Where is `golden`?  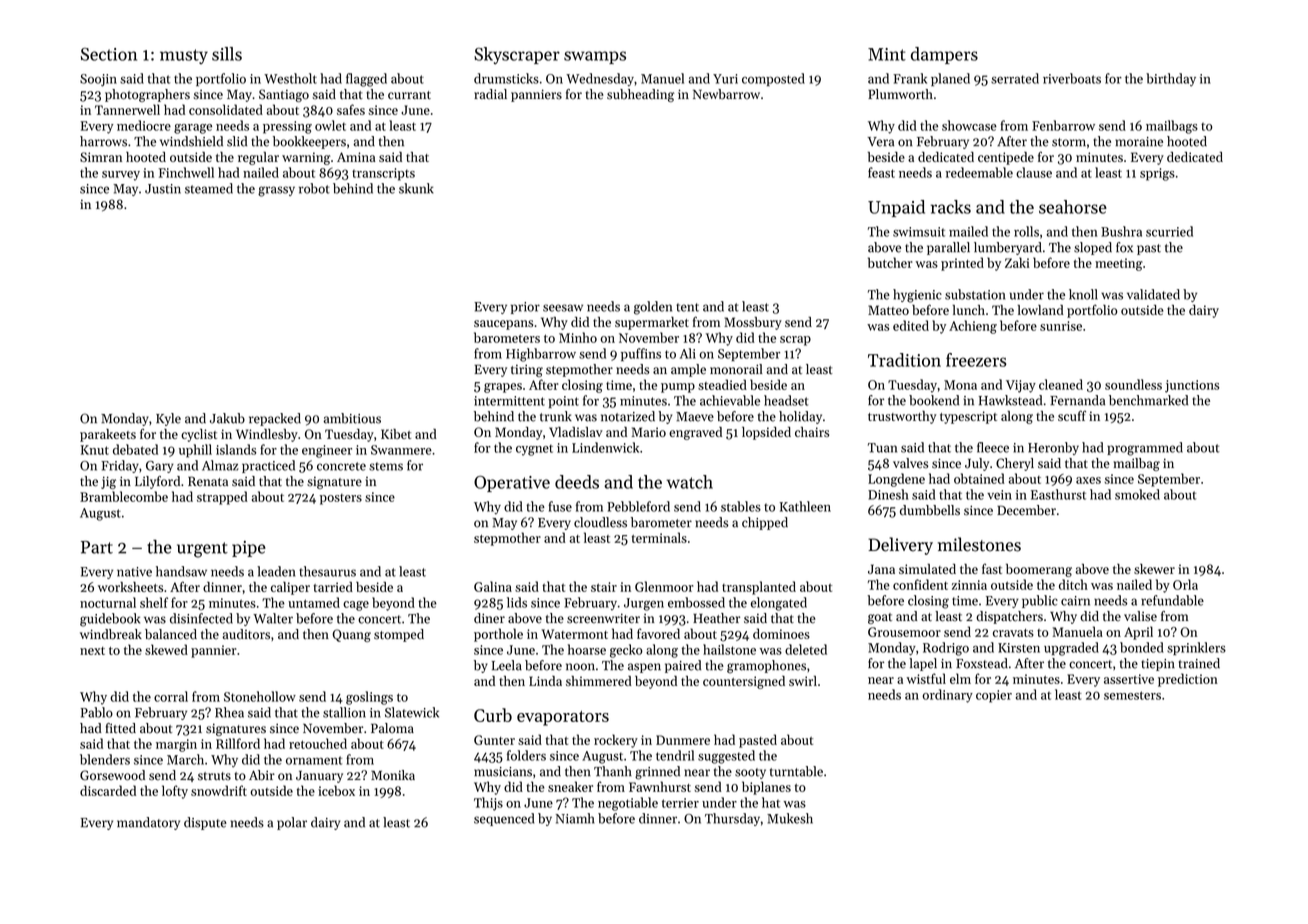
golden is located at coordinates (653, 308).
